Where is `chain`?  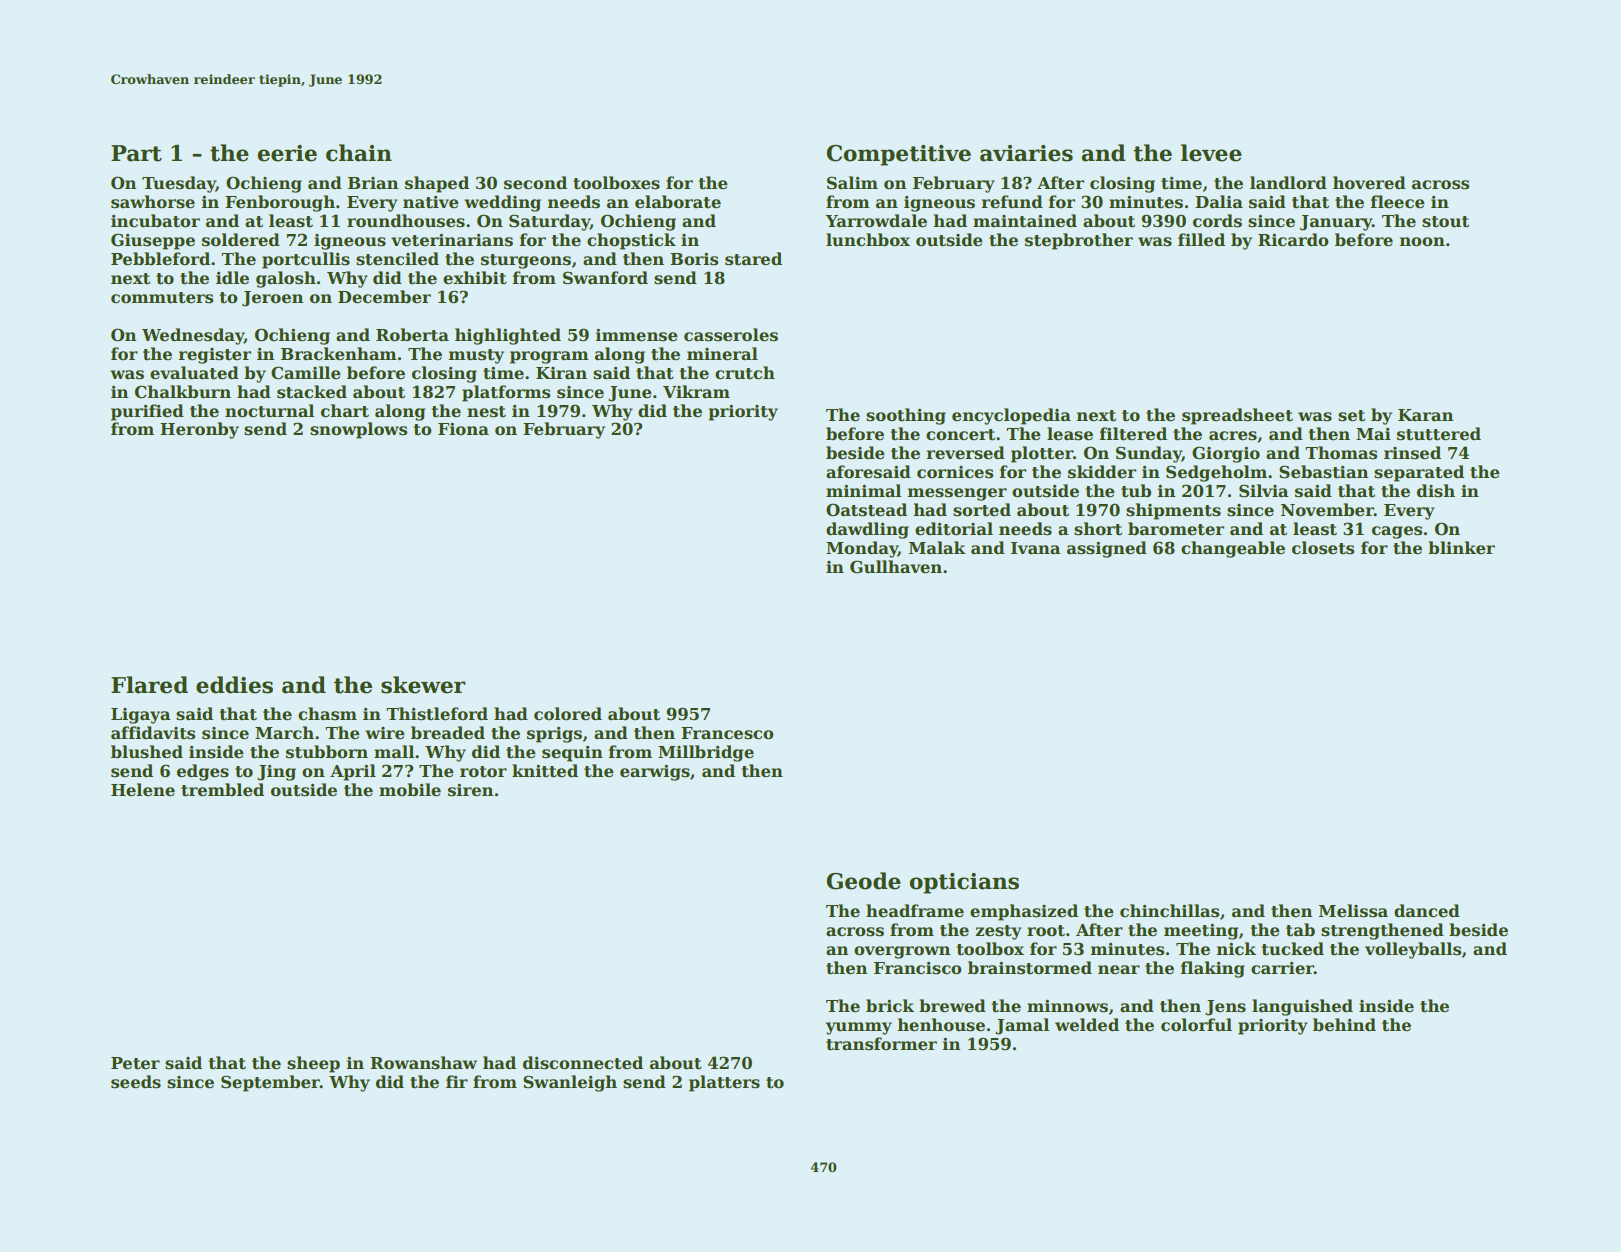
chain is located at coordinates (359, 153).
